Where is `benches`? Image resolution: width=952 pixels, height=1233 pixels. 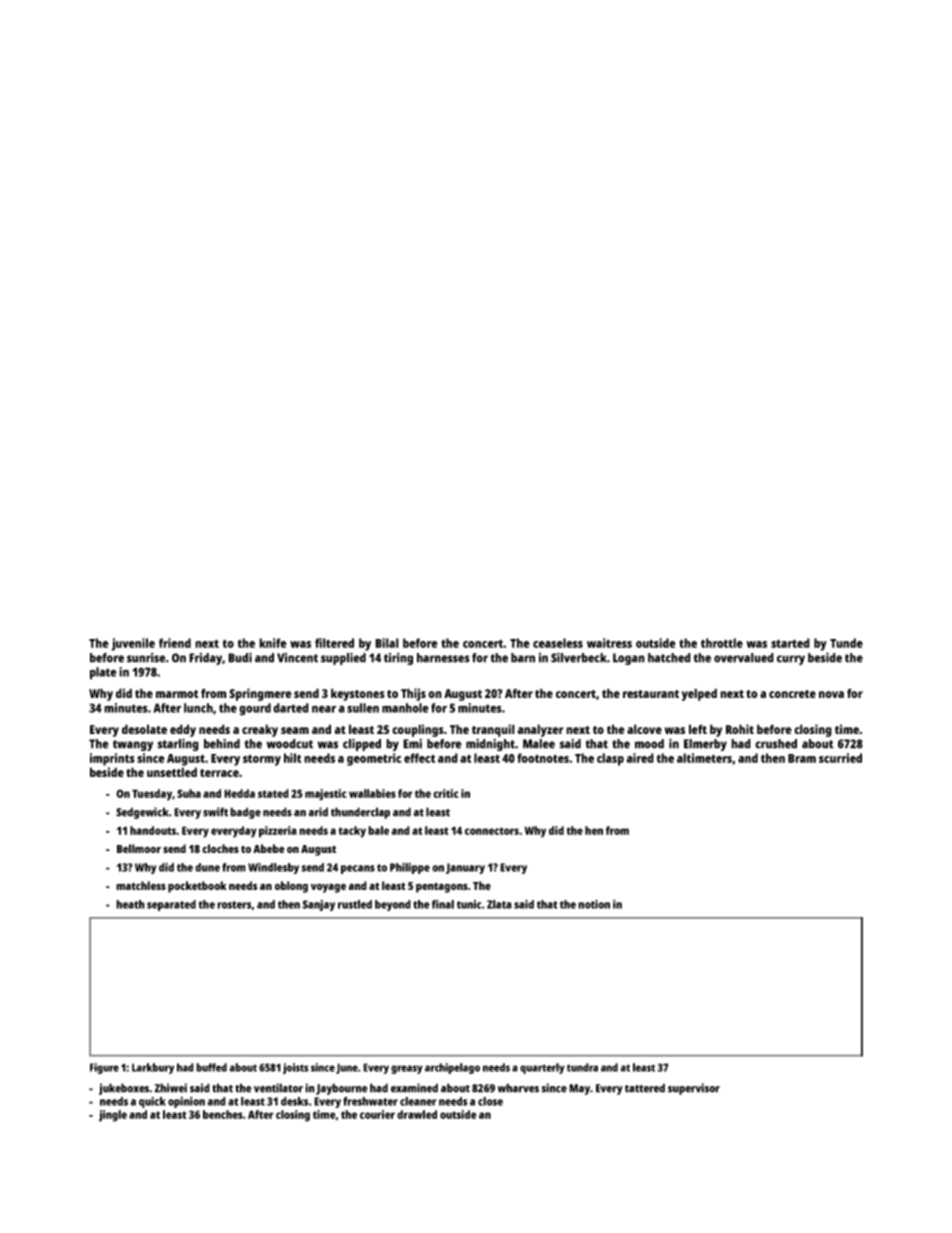
benches is located at coordinates (223, 1114).
